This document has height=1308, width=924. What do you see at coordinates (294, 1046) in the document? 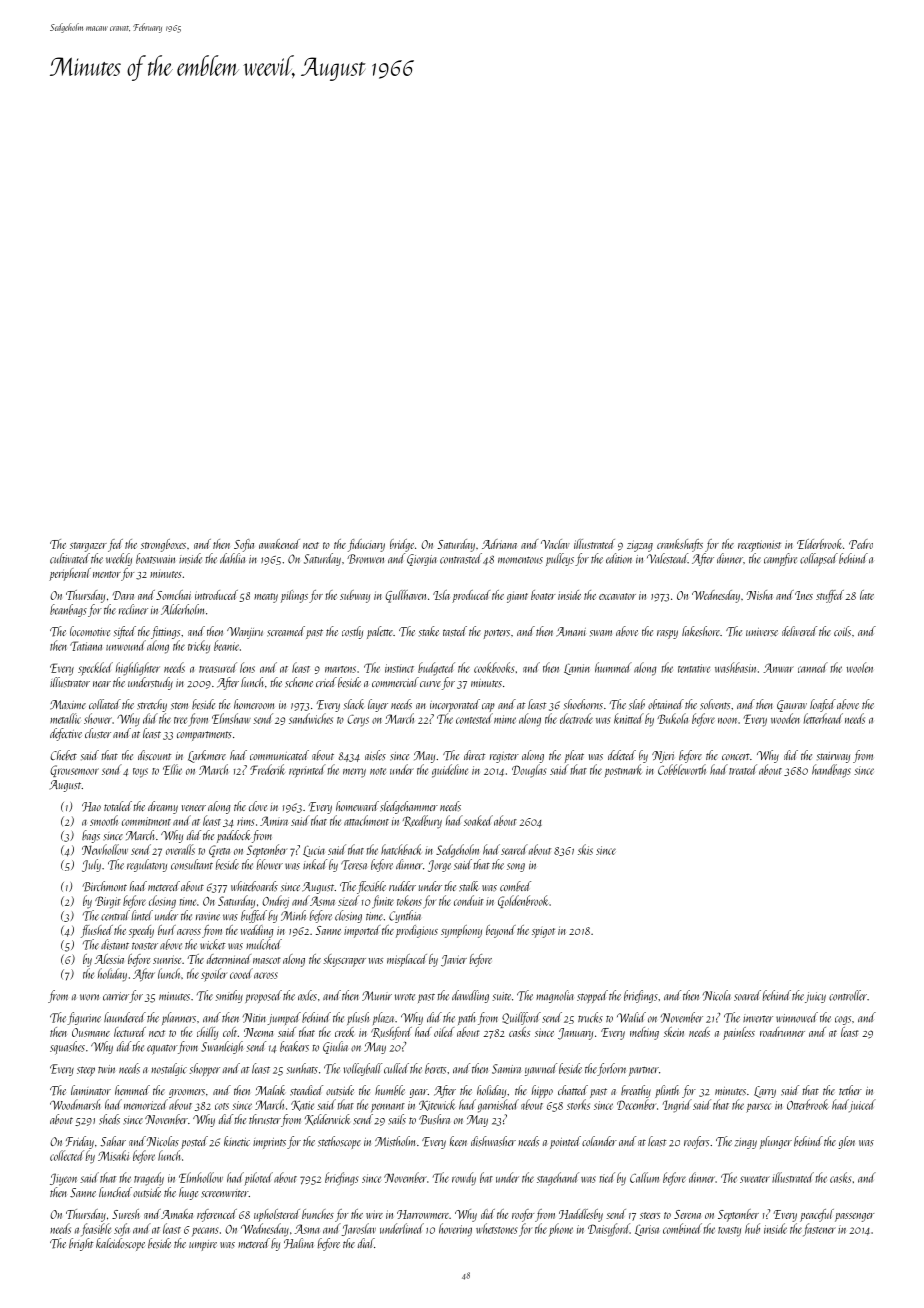
I see `beakers` at bounding box center [294, 1046].
